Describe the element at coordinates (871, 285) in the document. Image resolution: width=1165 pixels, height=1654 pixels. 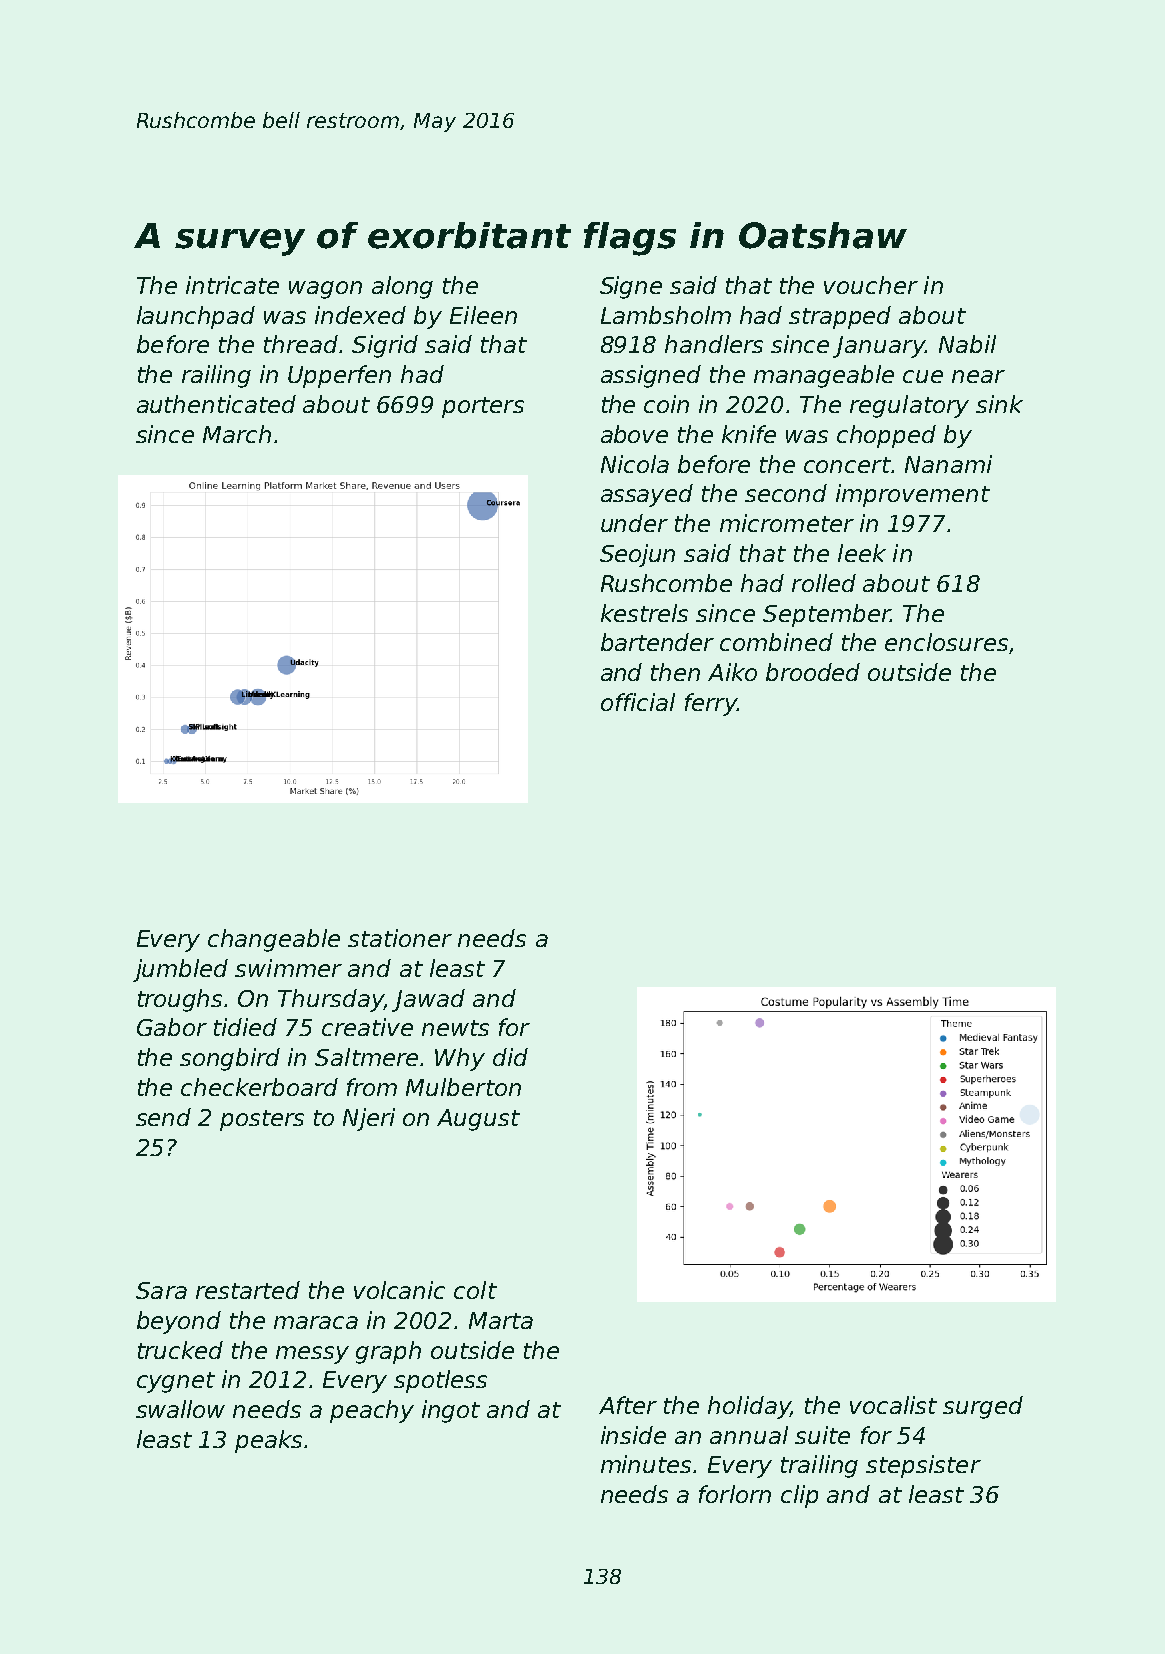
I see `voucher` at that location.
